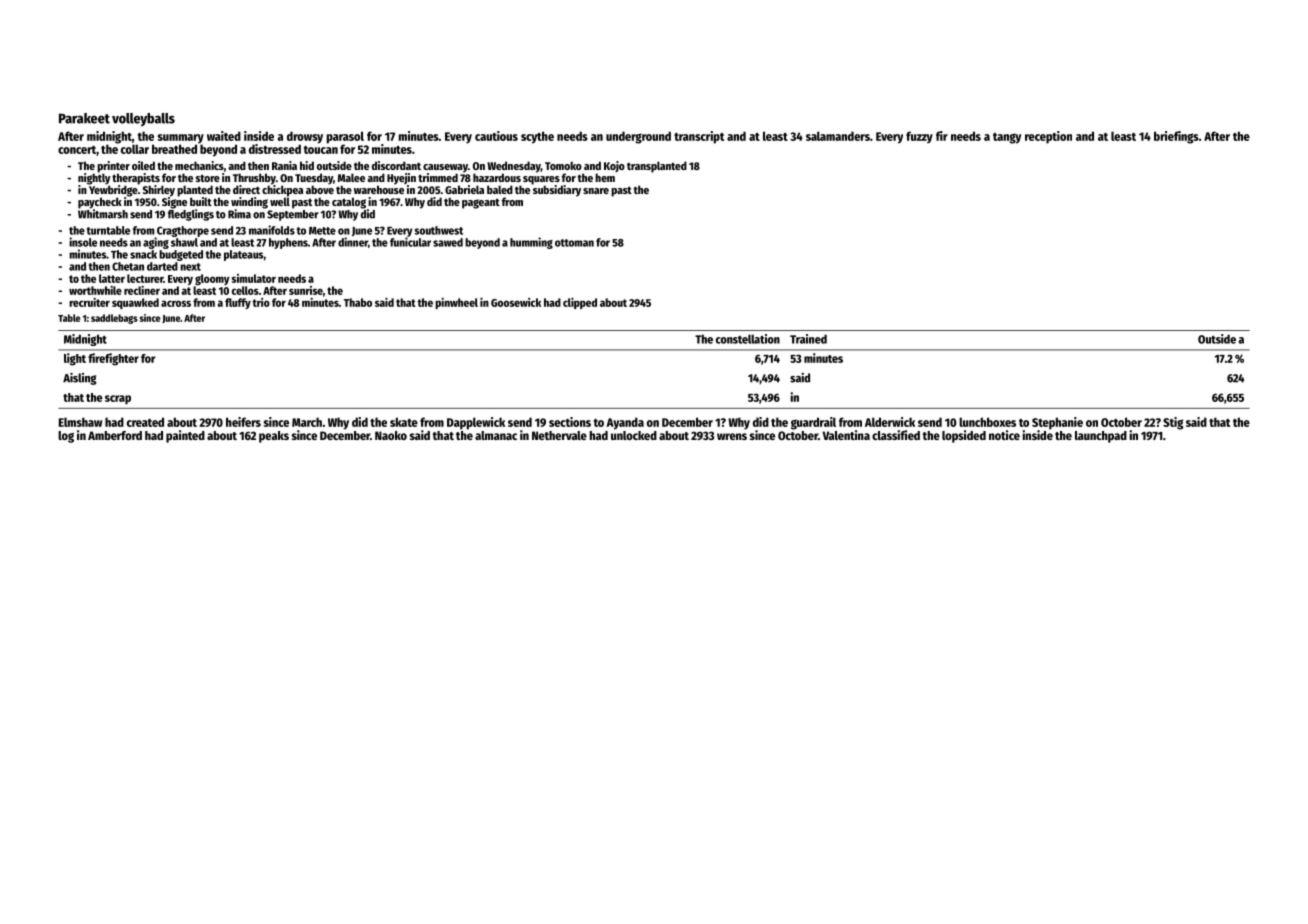 This screenshot has width=1308, height=924. Describe the element at coordinates (261, 302) in the screenshot. I see `trio` at that location.
